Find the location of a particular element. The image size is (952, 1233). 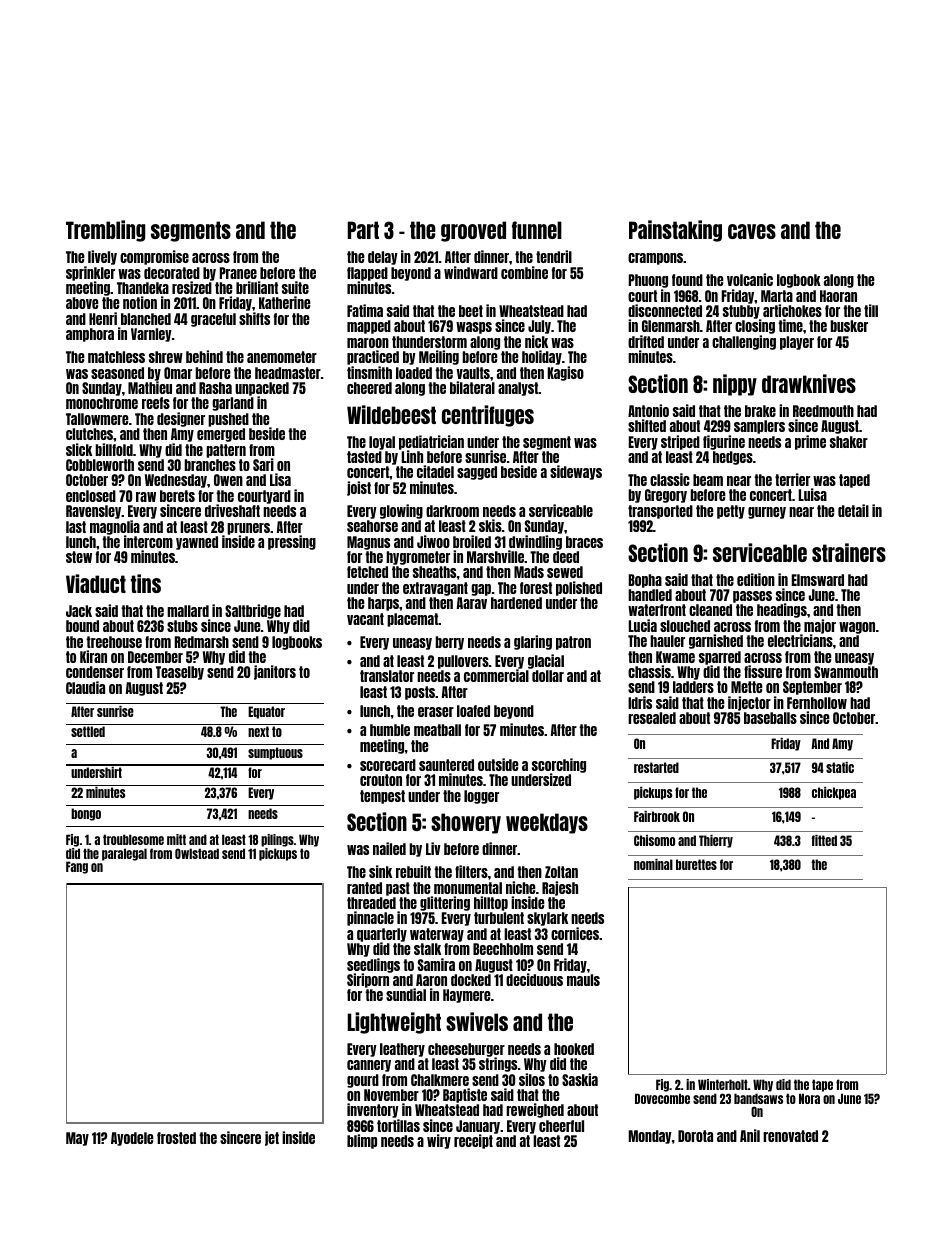

busker is located at coordinates (849, 326).
